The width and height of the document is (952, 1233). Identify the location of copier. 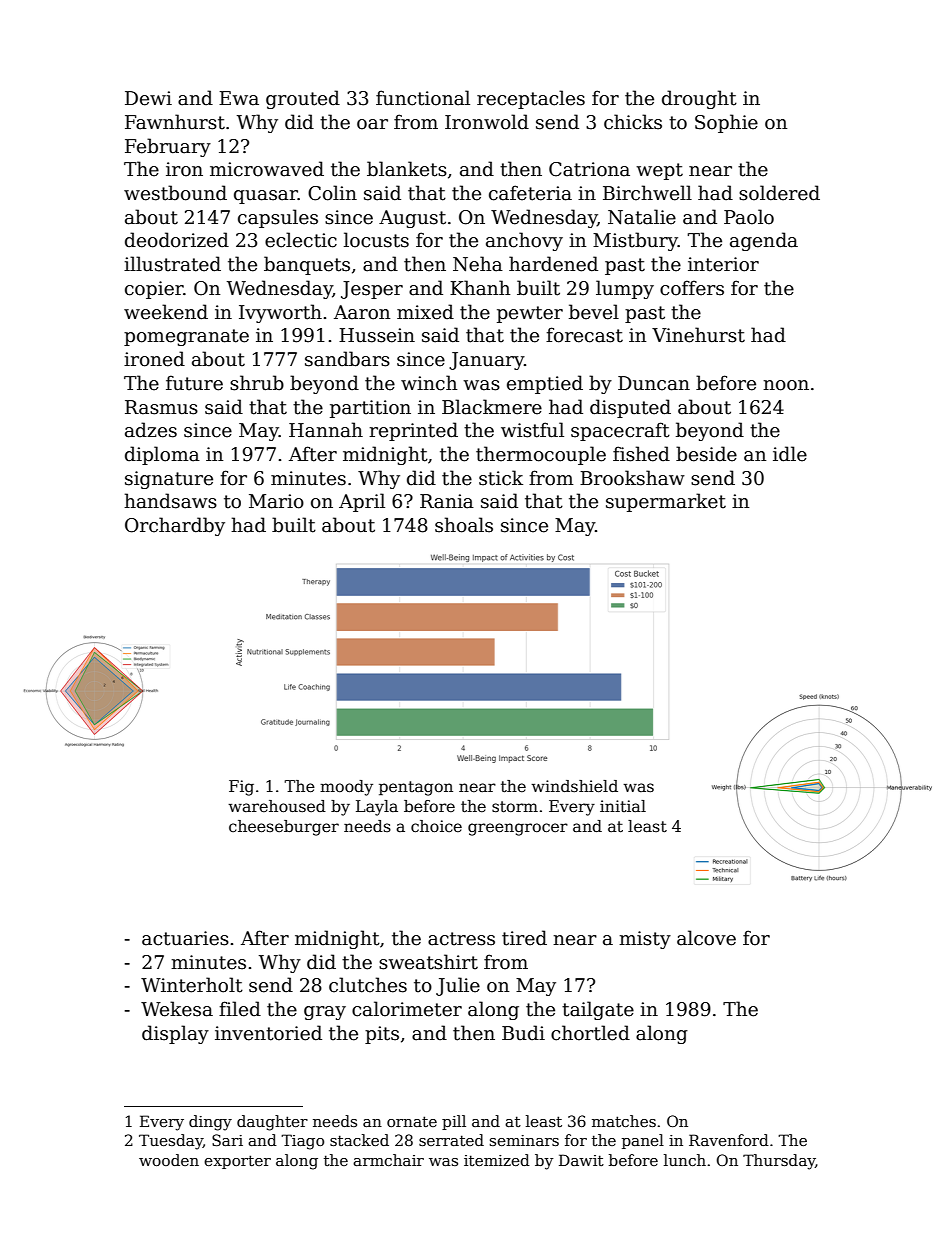
(154, 290).
